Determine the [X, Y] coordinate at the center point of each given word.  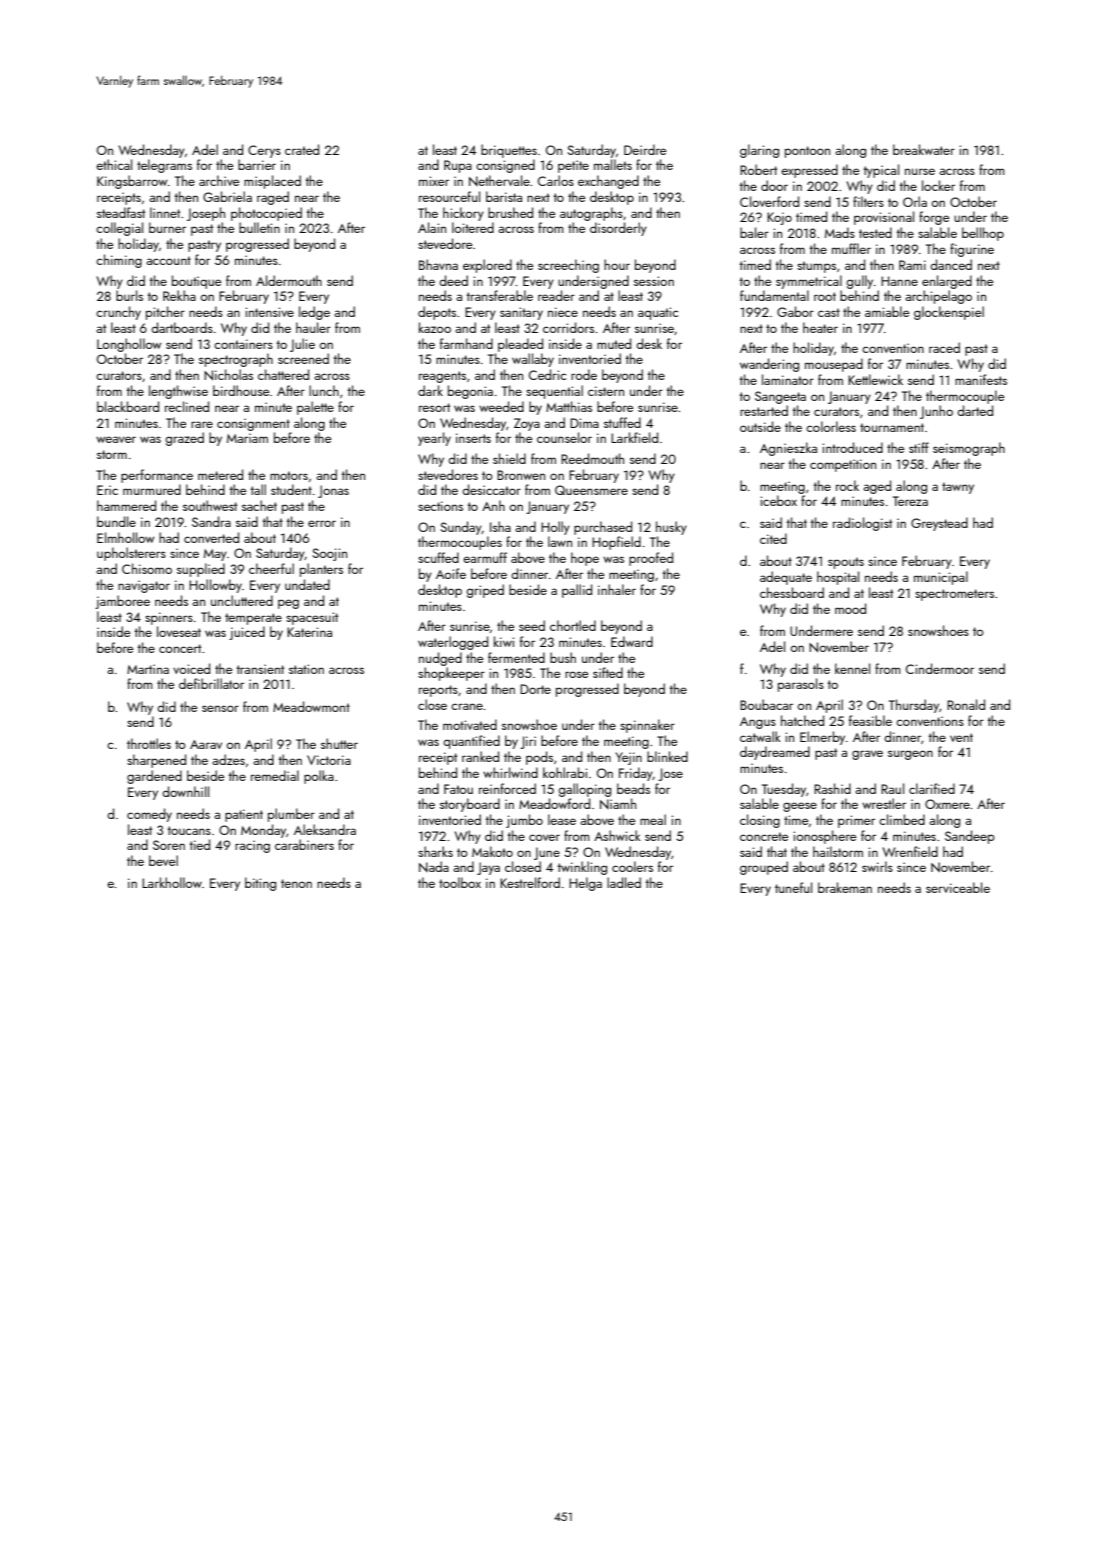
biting [260, 884]
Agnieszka [788, 449]
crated [302, 149]
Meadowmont [311, 706]
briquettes [509, 151]
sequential [554, 392]
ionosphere [824, 837]
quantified [471, 742]
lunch [324, 390]
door [774, 185]
